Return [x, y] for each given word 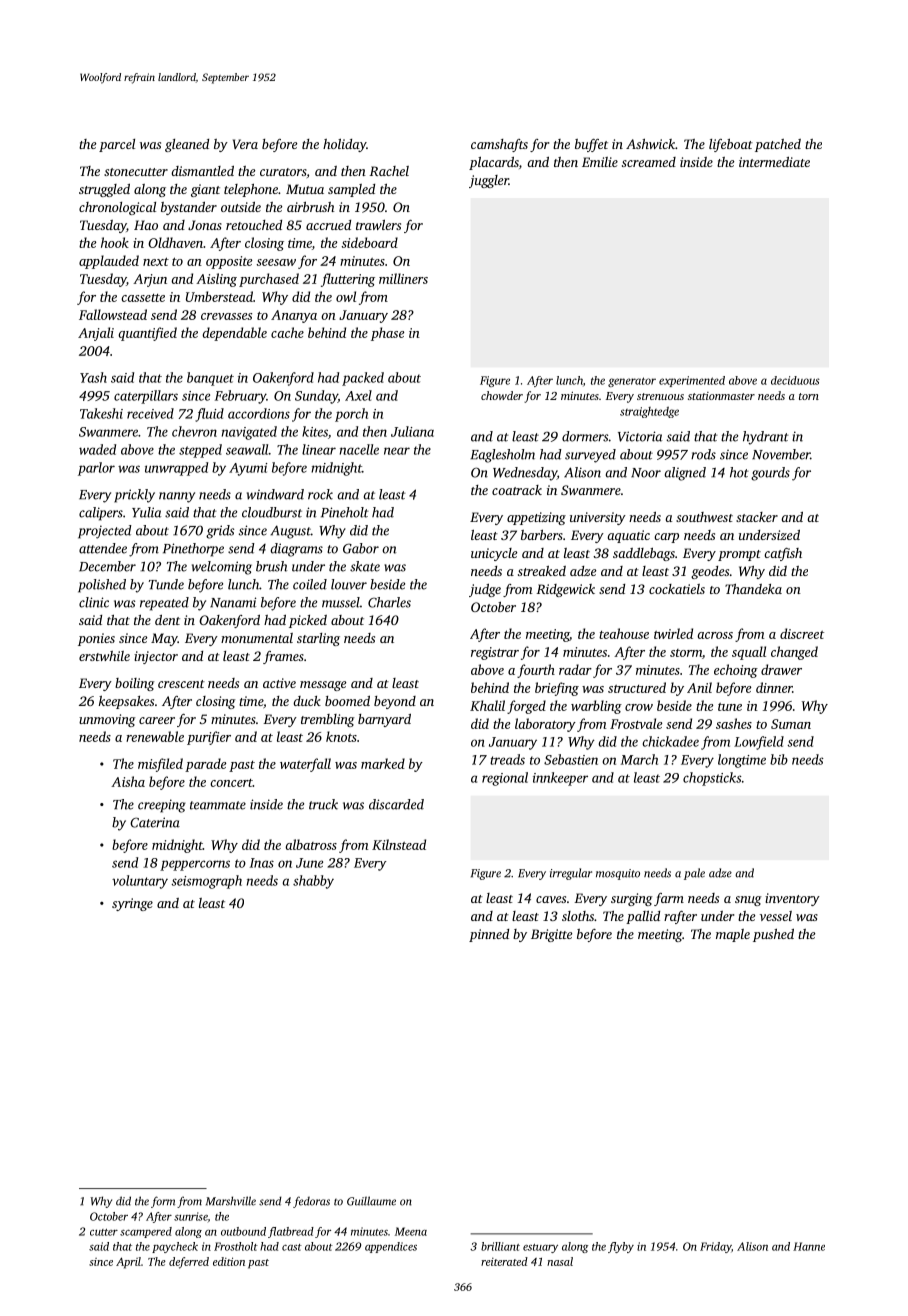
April [128, 1263]
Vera [245, 144]
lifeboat [731, 145]
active [279, 683]
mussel [341, 602]
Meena [411, 1231]
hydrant [766, 438]
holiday [344, 145]
